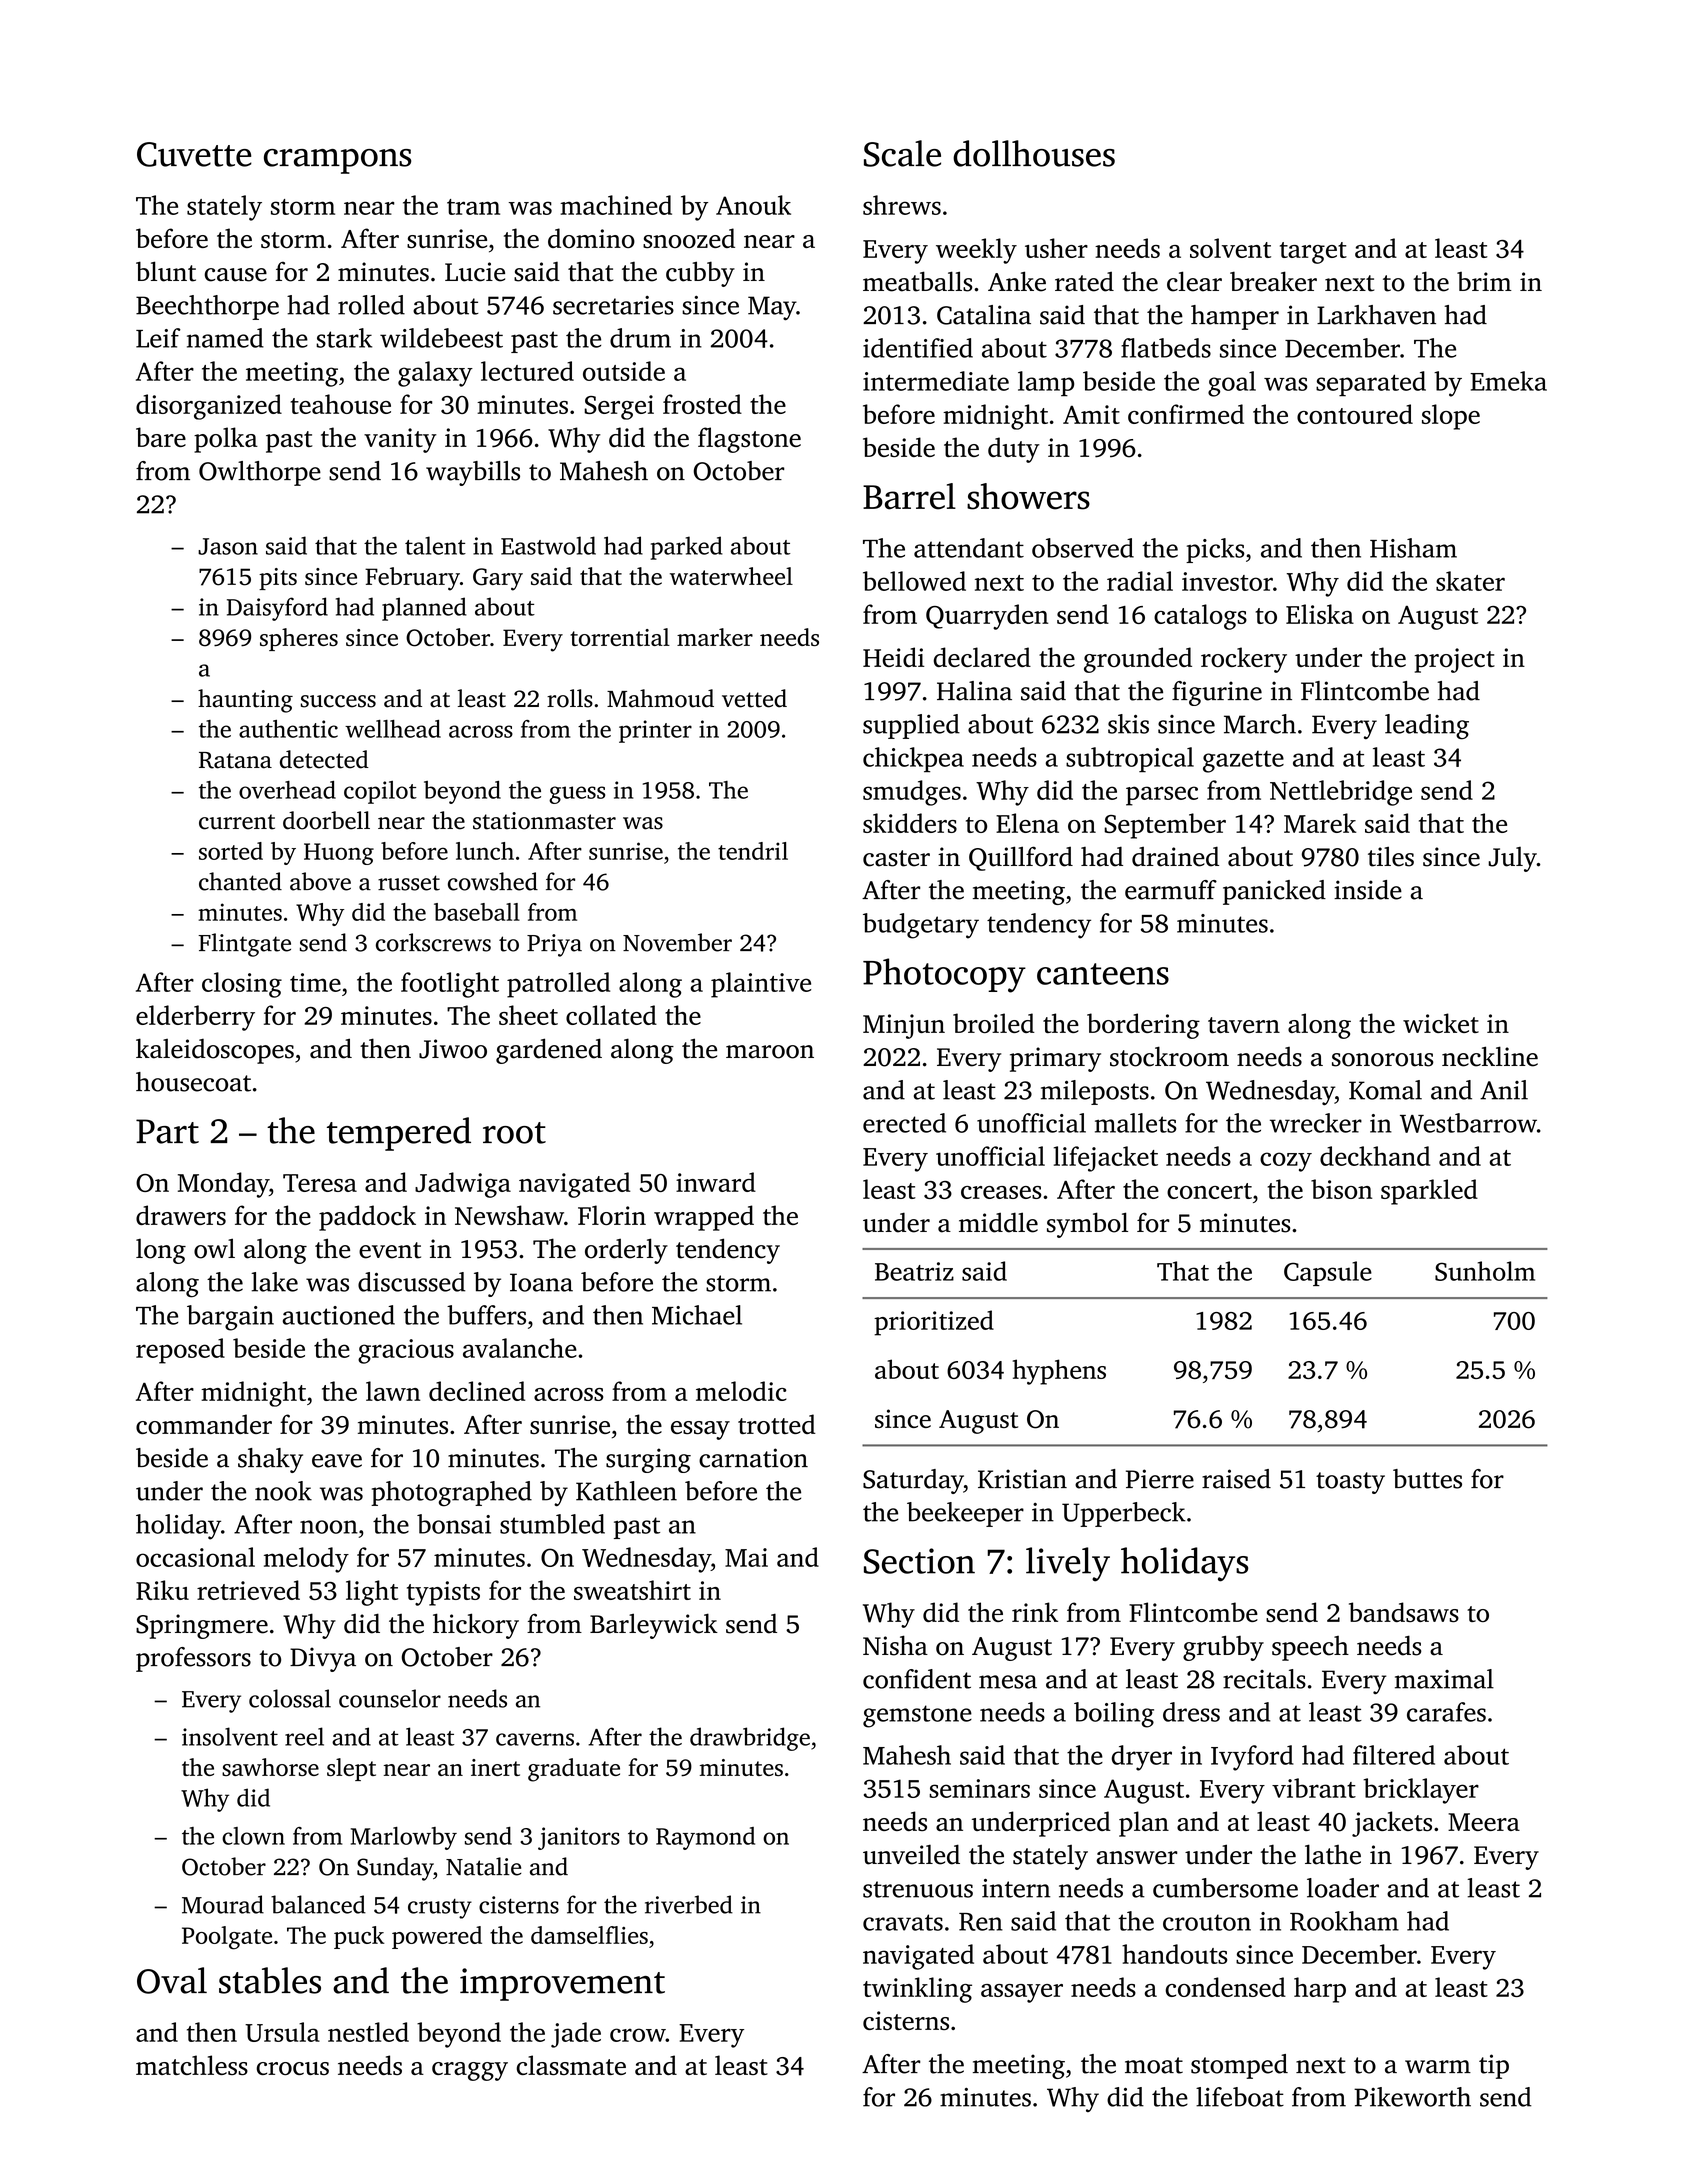 The image size is (1683, 2178). What do you see at coordinates (1034, 153) in the page?
I see `dollhouses` at bounding box center [1034, 153].
